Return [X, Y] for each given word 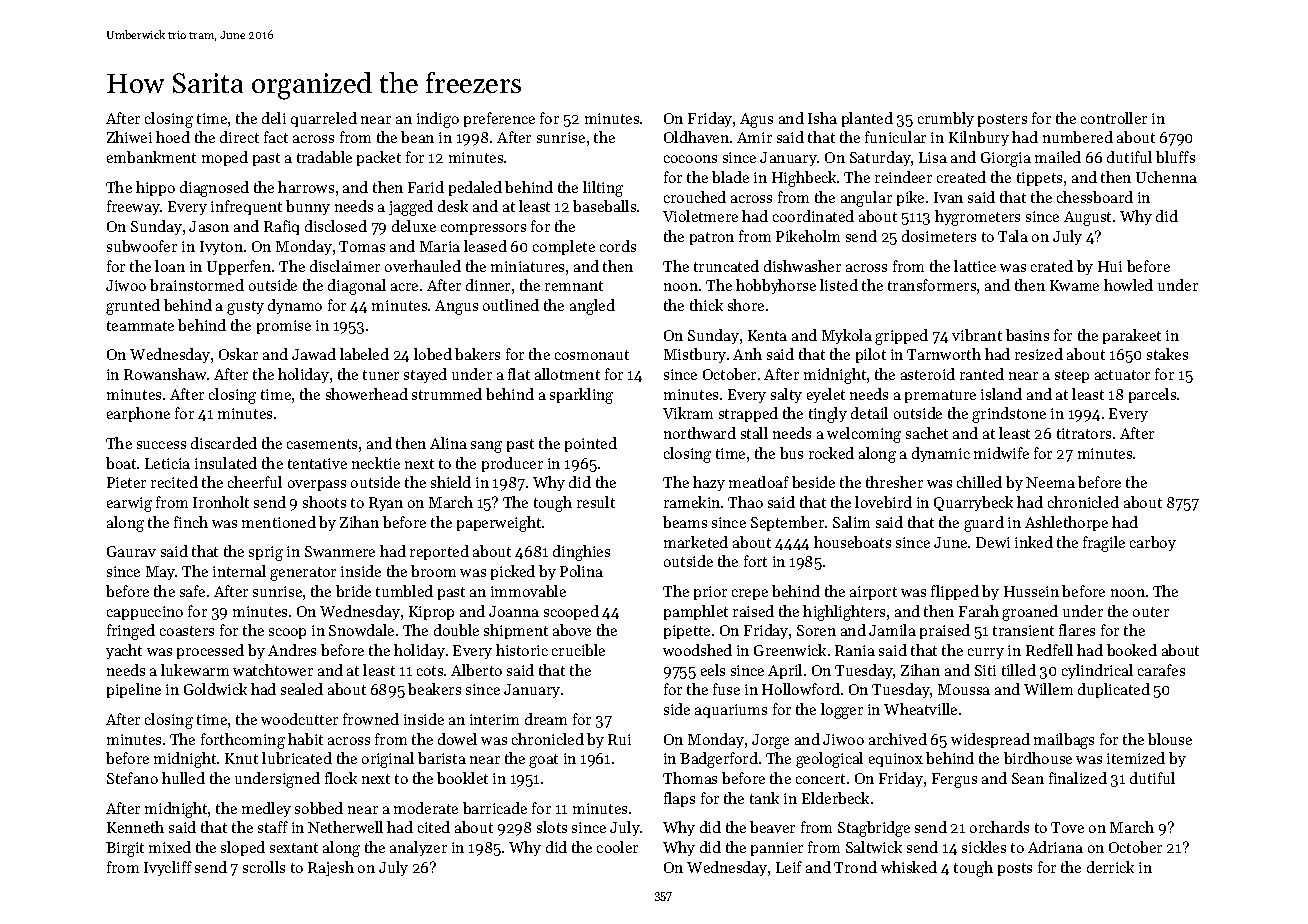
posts [1015, 869]
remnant [574, 286]
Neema [1050, 482]
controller [1114, 118]
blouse [1170, 739]
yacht [124, 651]
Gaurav [131, 551]
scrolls [264, 867]
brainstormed [197, 285]
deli [274, 118]
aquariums [731, 711]
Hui [1110, 266]
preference [499, 119]
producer [512, 464]
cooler [617, 847]
